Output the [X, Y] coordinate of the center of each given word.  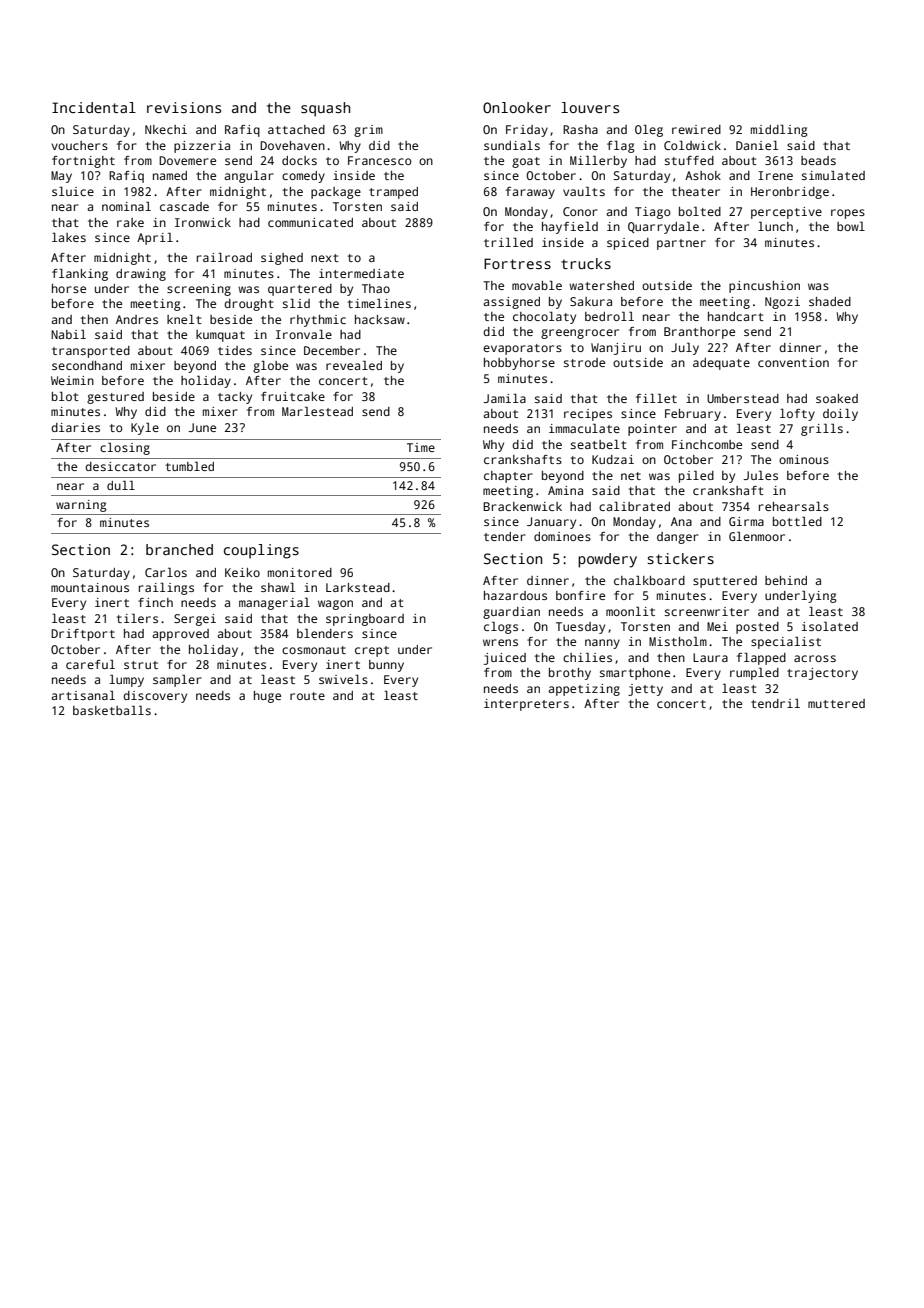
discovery [155, 697]
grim [368, 131]
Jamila [504, 398]
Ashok [703, 175]
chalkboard [649, 580]
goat [526, 162]
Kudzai [613, 459]
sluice [73, 191]
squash [325, 109]
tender [505, 536]
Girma [746, 521]
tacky [235, 398]
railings [166, 589]
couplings [261, 551]
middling [779, 131]
